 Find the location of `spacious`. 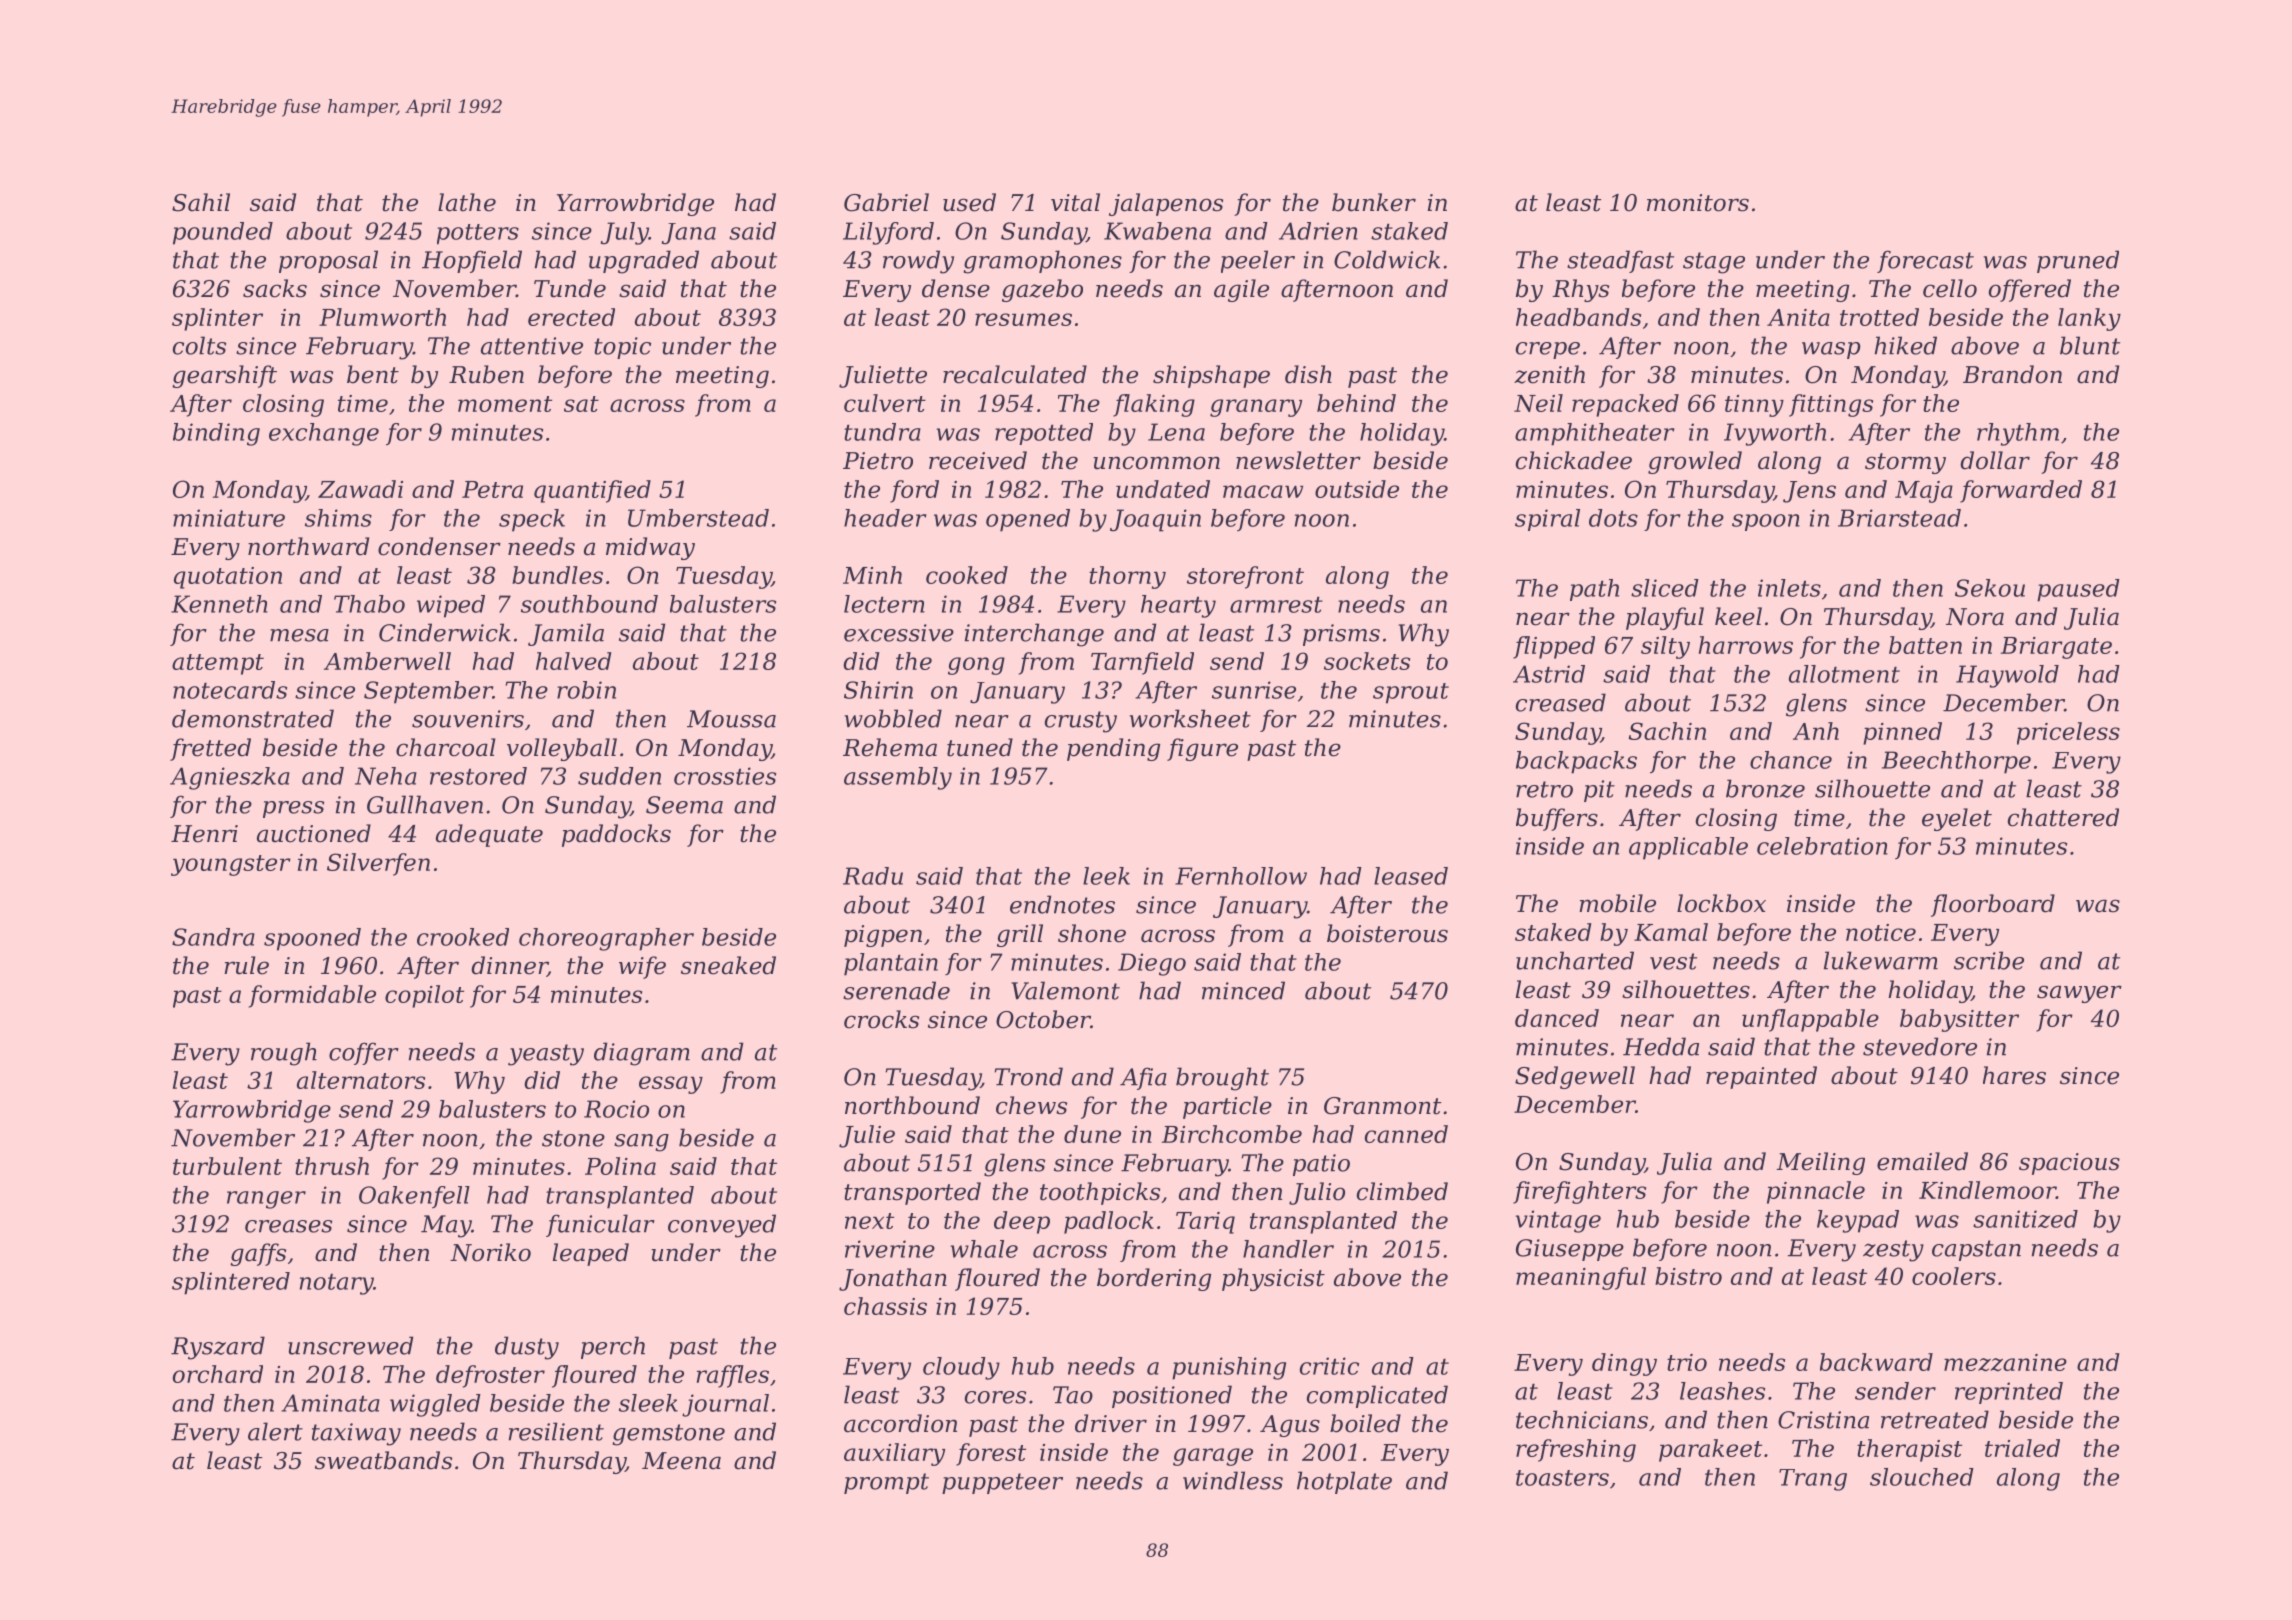

spacious is located at coordinates (2069, 1164).
